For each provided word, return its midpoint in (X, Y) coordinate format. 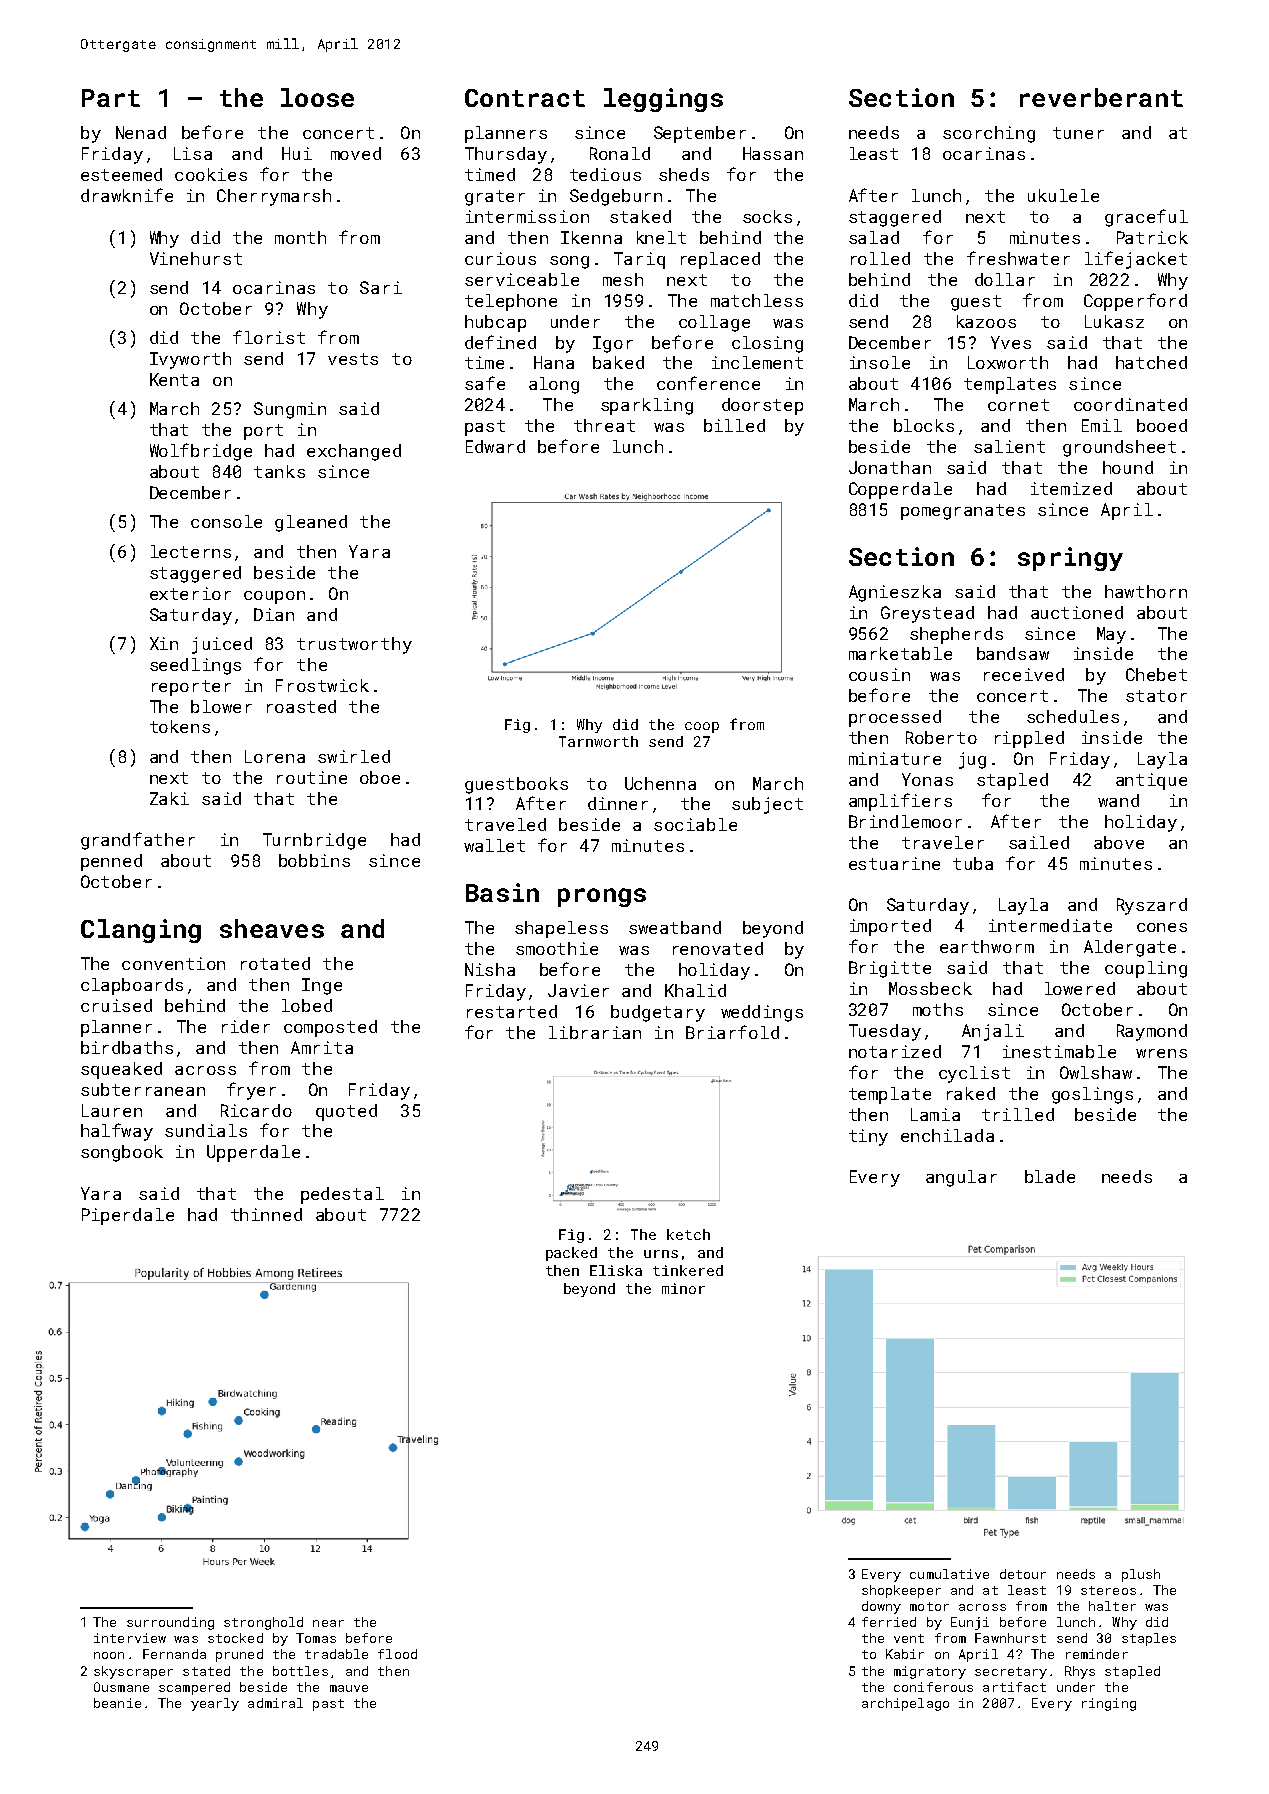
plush (1141, 1575)
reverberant (1101, 97)
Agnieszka (895, 593)
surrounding (170, 1623)
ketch (688, 1234)
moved (356, 153)
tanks (279, 471)
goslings (1092, 1095)
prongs (602, 897)
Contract (525, 98)
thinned (266, 1214)
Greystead (927, 614)
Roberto (941, 737)
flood (397, 1654)
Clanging (141, 931)
